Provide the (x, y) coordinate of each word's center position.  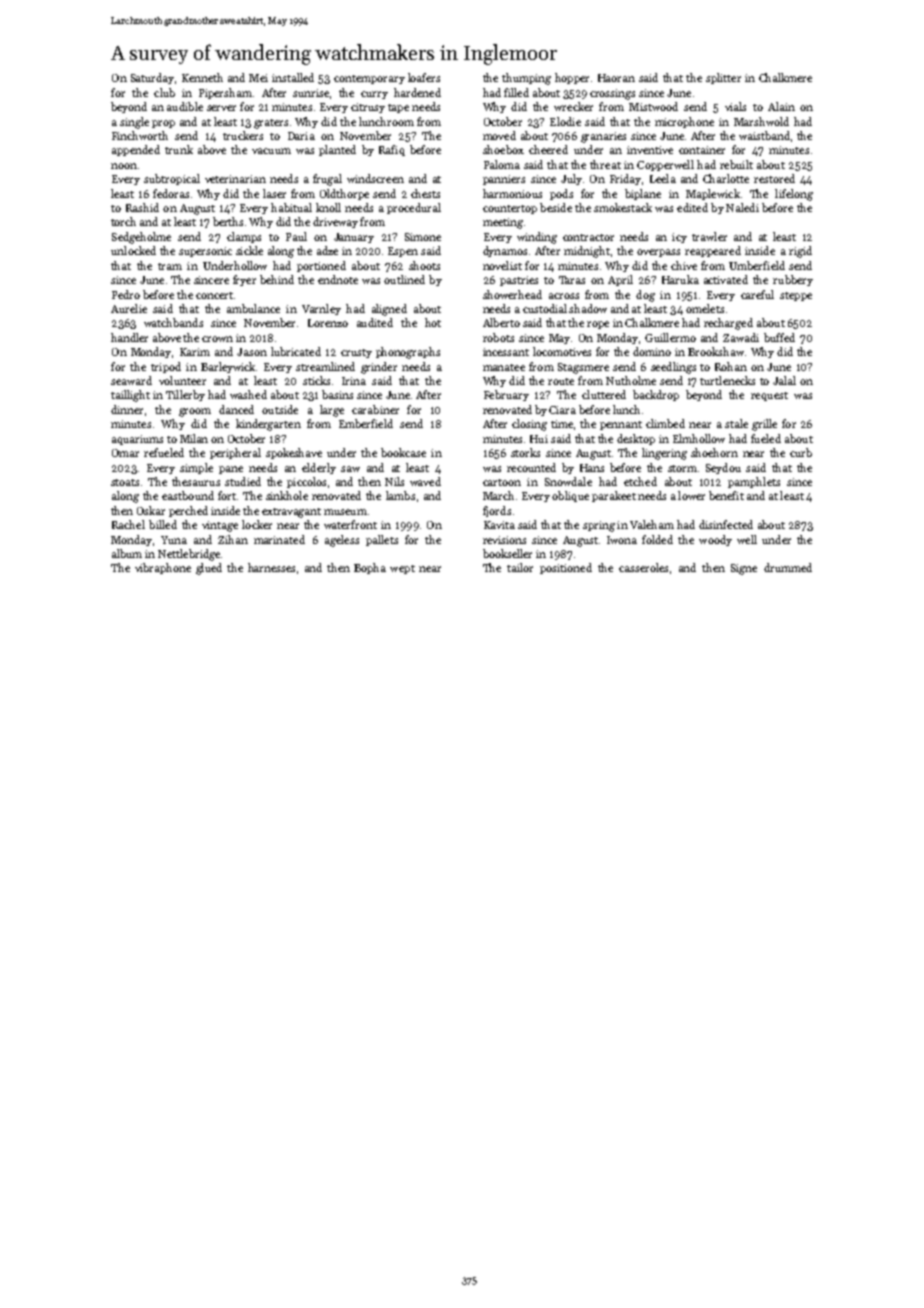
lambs (400, 495)
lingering (664, 454)
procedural (414, 208)
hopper (572, 78)
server (221, 108)
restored (774, 178)
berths (228, 221)
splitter (723, 78)
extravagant (291, 513)
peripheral (235, 453)
